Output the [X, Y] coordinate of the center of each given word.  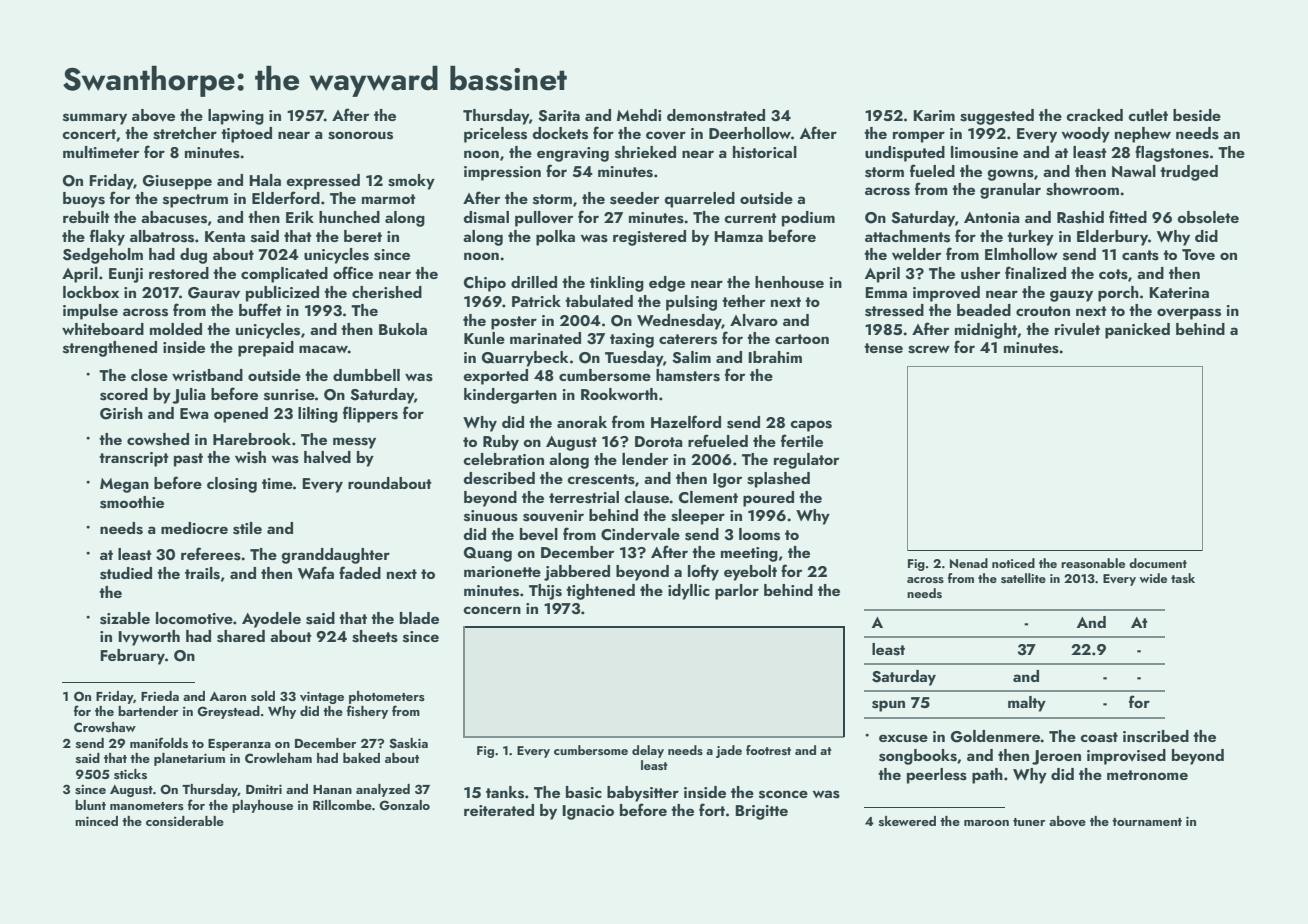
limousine [984, 152]
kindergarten [510, 396]
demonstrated [716, 115]
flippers [370, 414]
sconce [783, 794]
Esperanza [239, 745]
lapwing [236, 117]
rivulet [1077, 329]
